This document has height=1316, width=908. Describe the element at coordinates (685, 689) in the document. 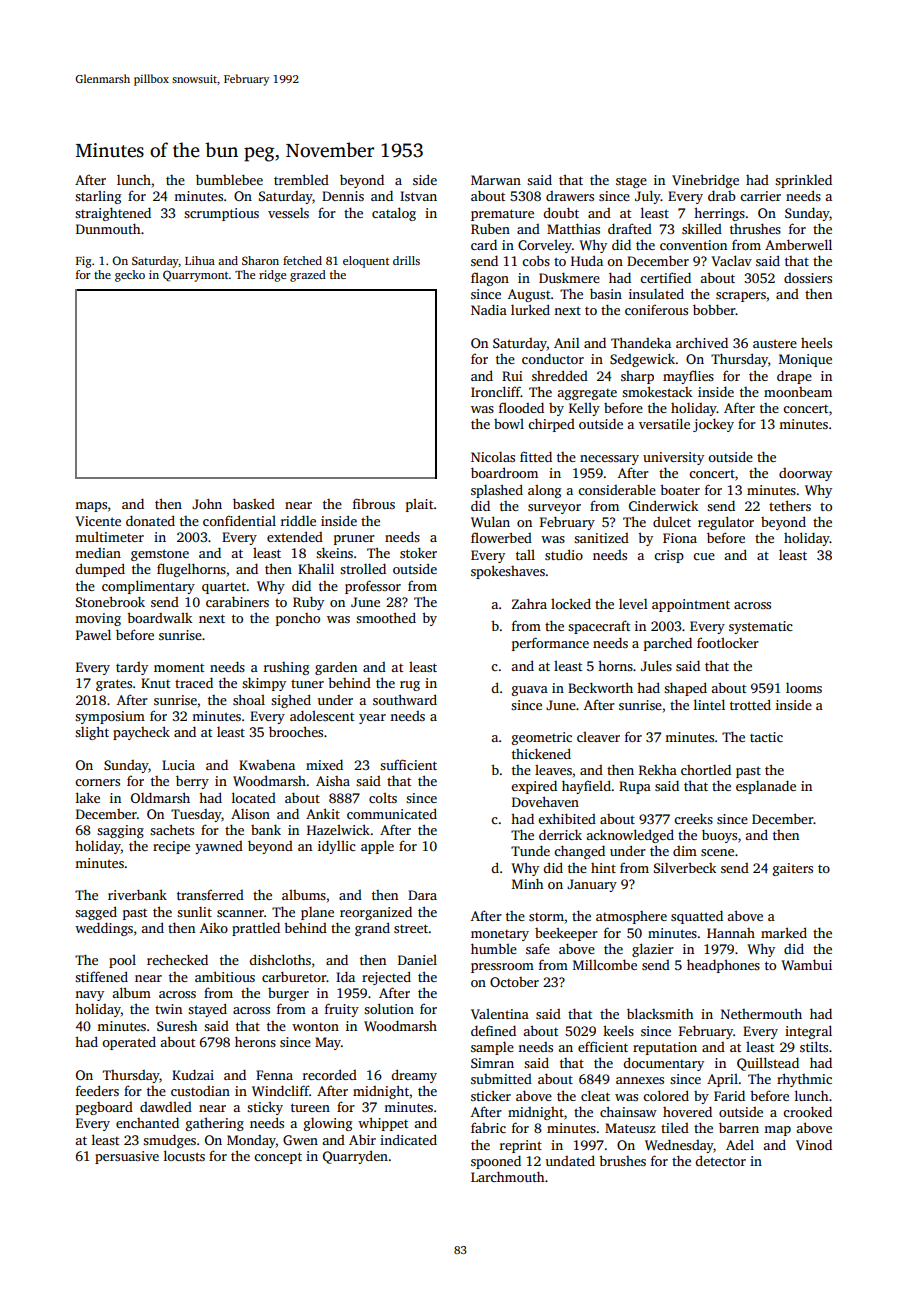

I see `shaped` at that location.
